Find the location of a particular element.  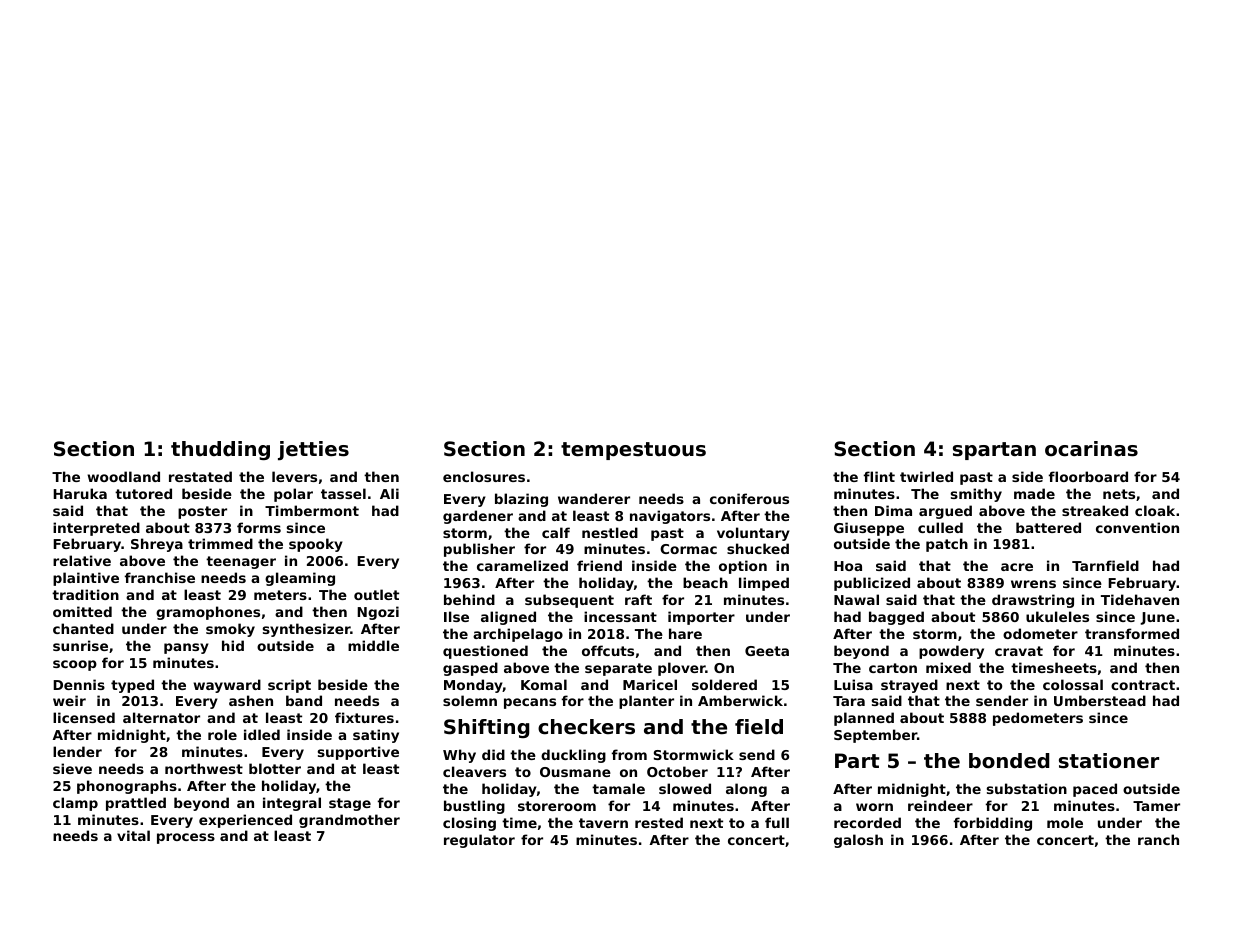

spooky is located at coordinates (316, 545).
